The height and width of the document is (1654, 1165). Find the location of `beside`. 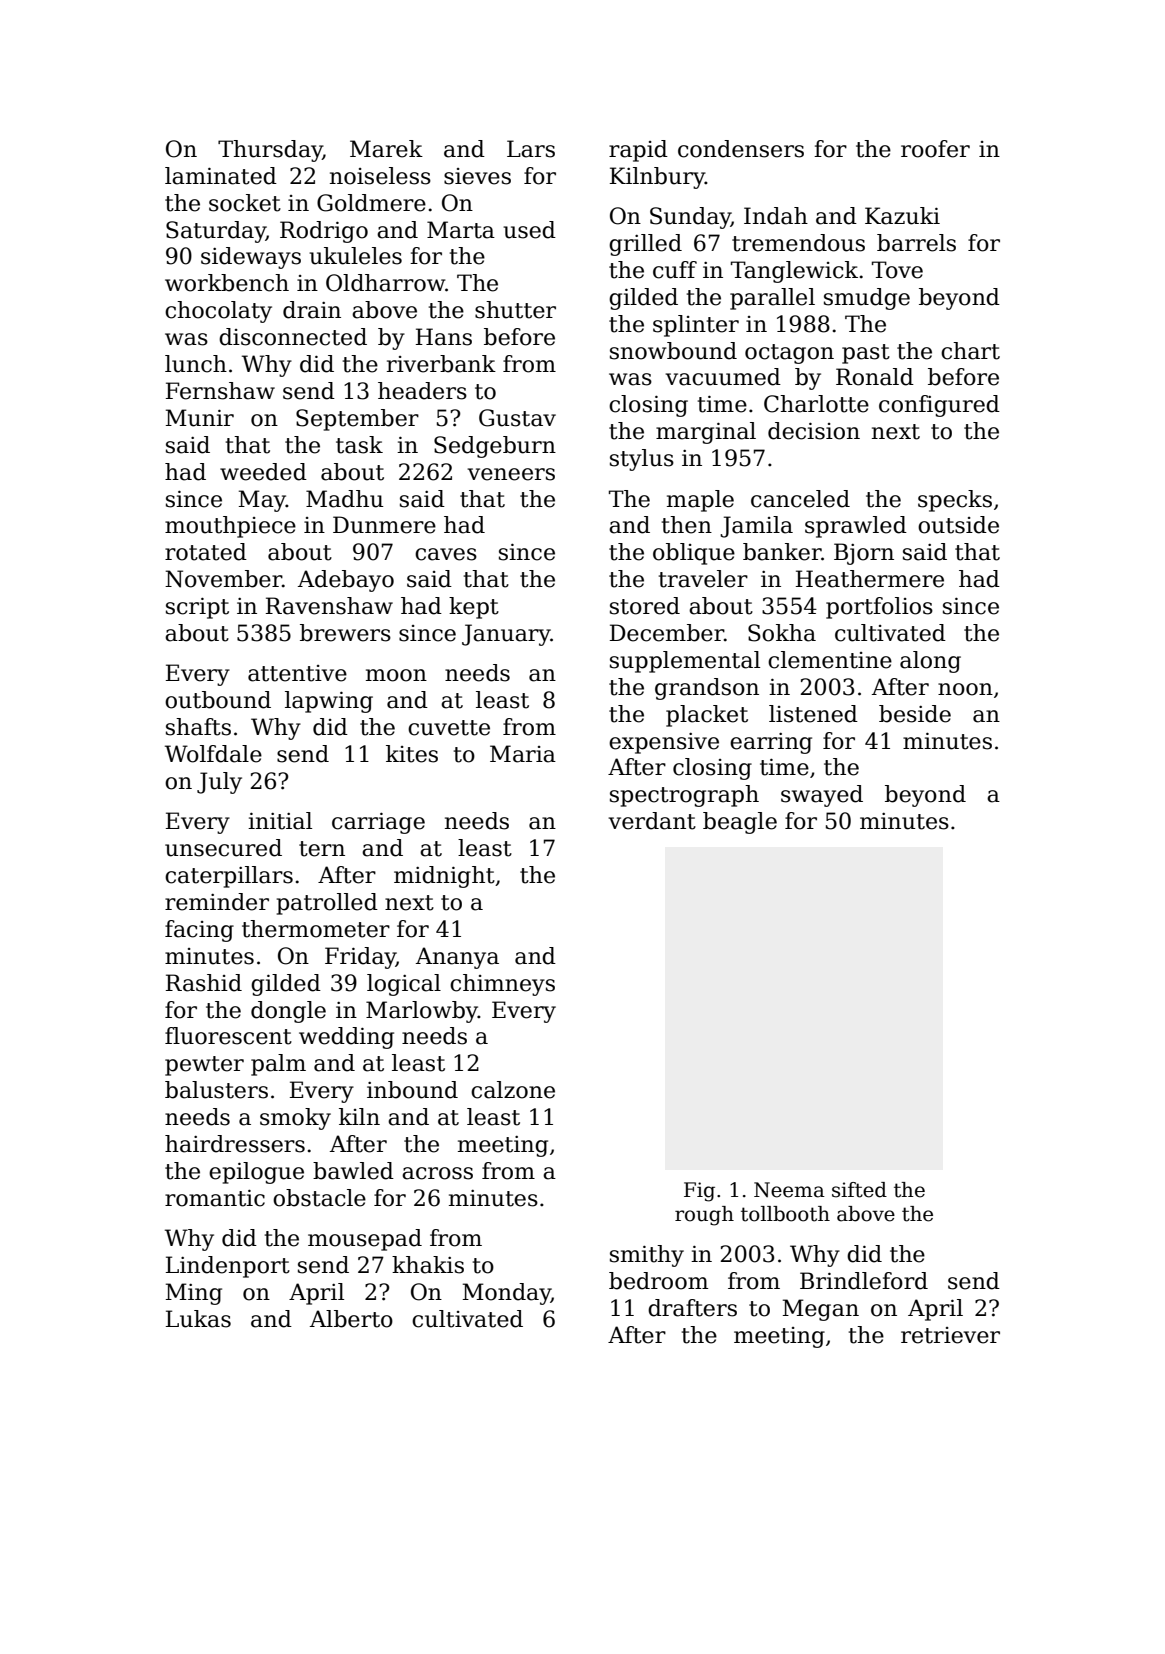

beside is located at coordinates (915, 714).
